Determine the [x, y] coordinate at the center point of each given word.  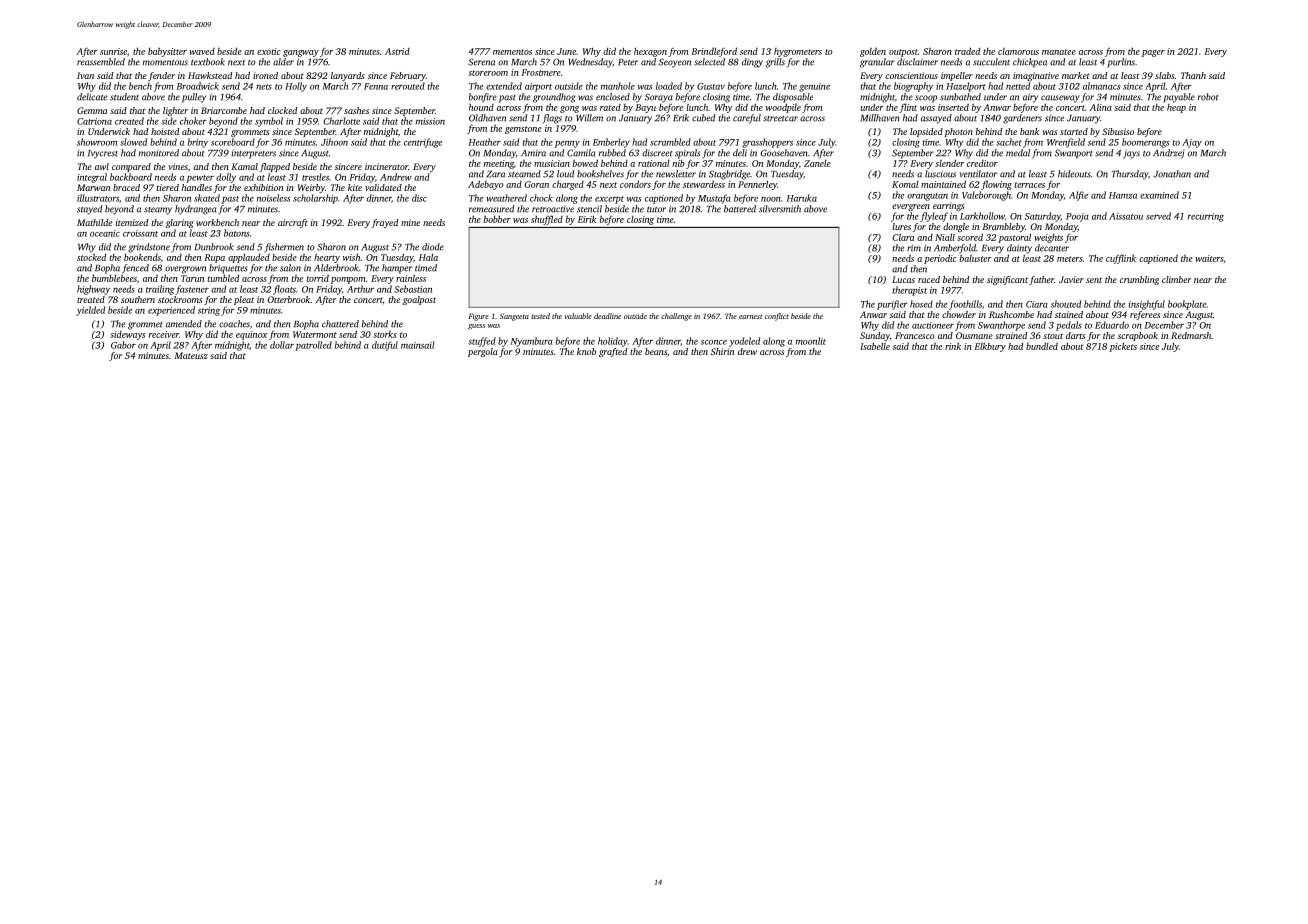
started [1074, 131]
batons [237, 233]
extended [504, 86]
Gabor [123, 345]
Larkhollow [982, 216]
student [124, 97]
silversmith [780, 209]
